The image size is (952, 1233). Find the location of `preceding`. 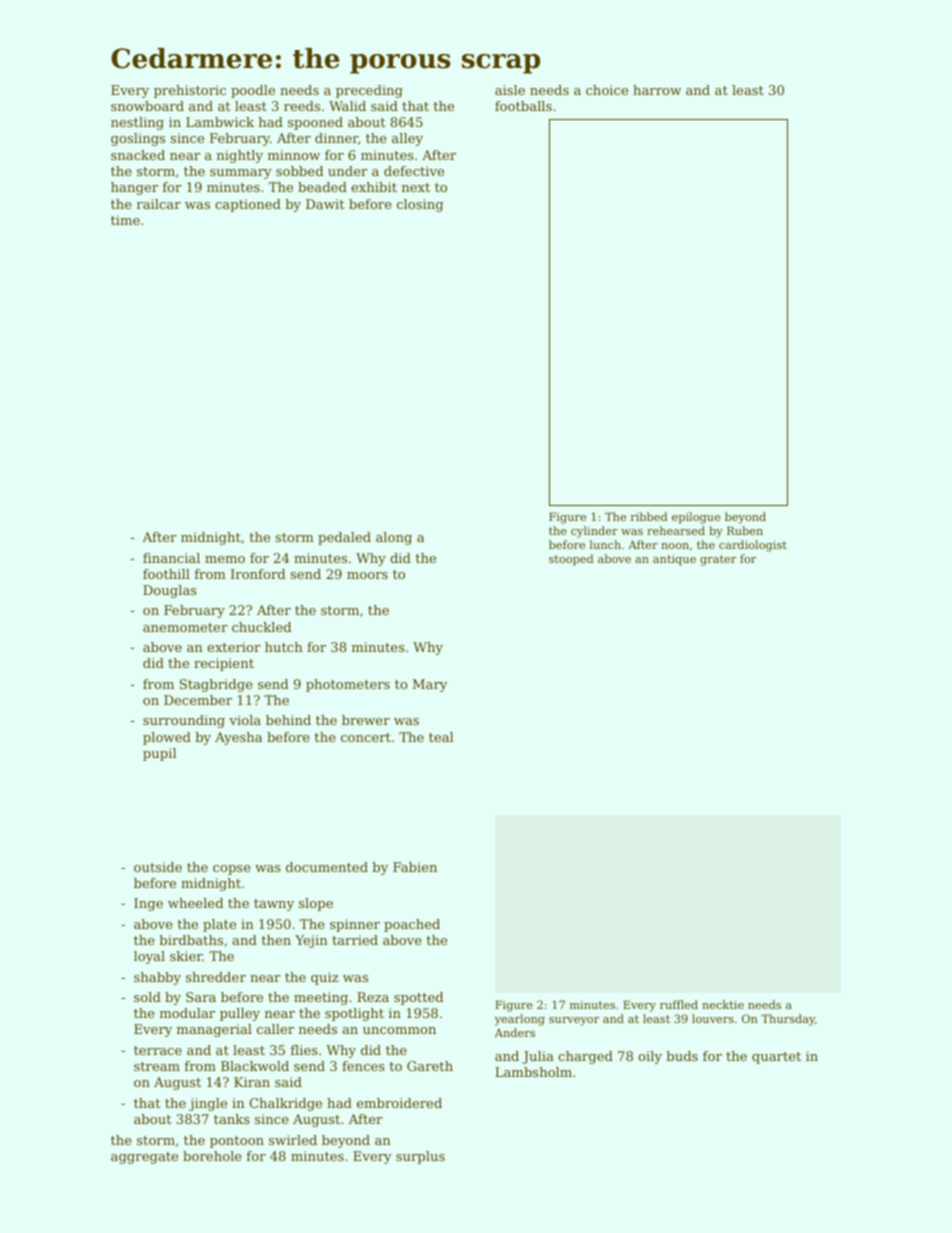

preceding is located at coordinates (369, 91).
